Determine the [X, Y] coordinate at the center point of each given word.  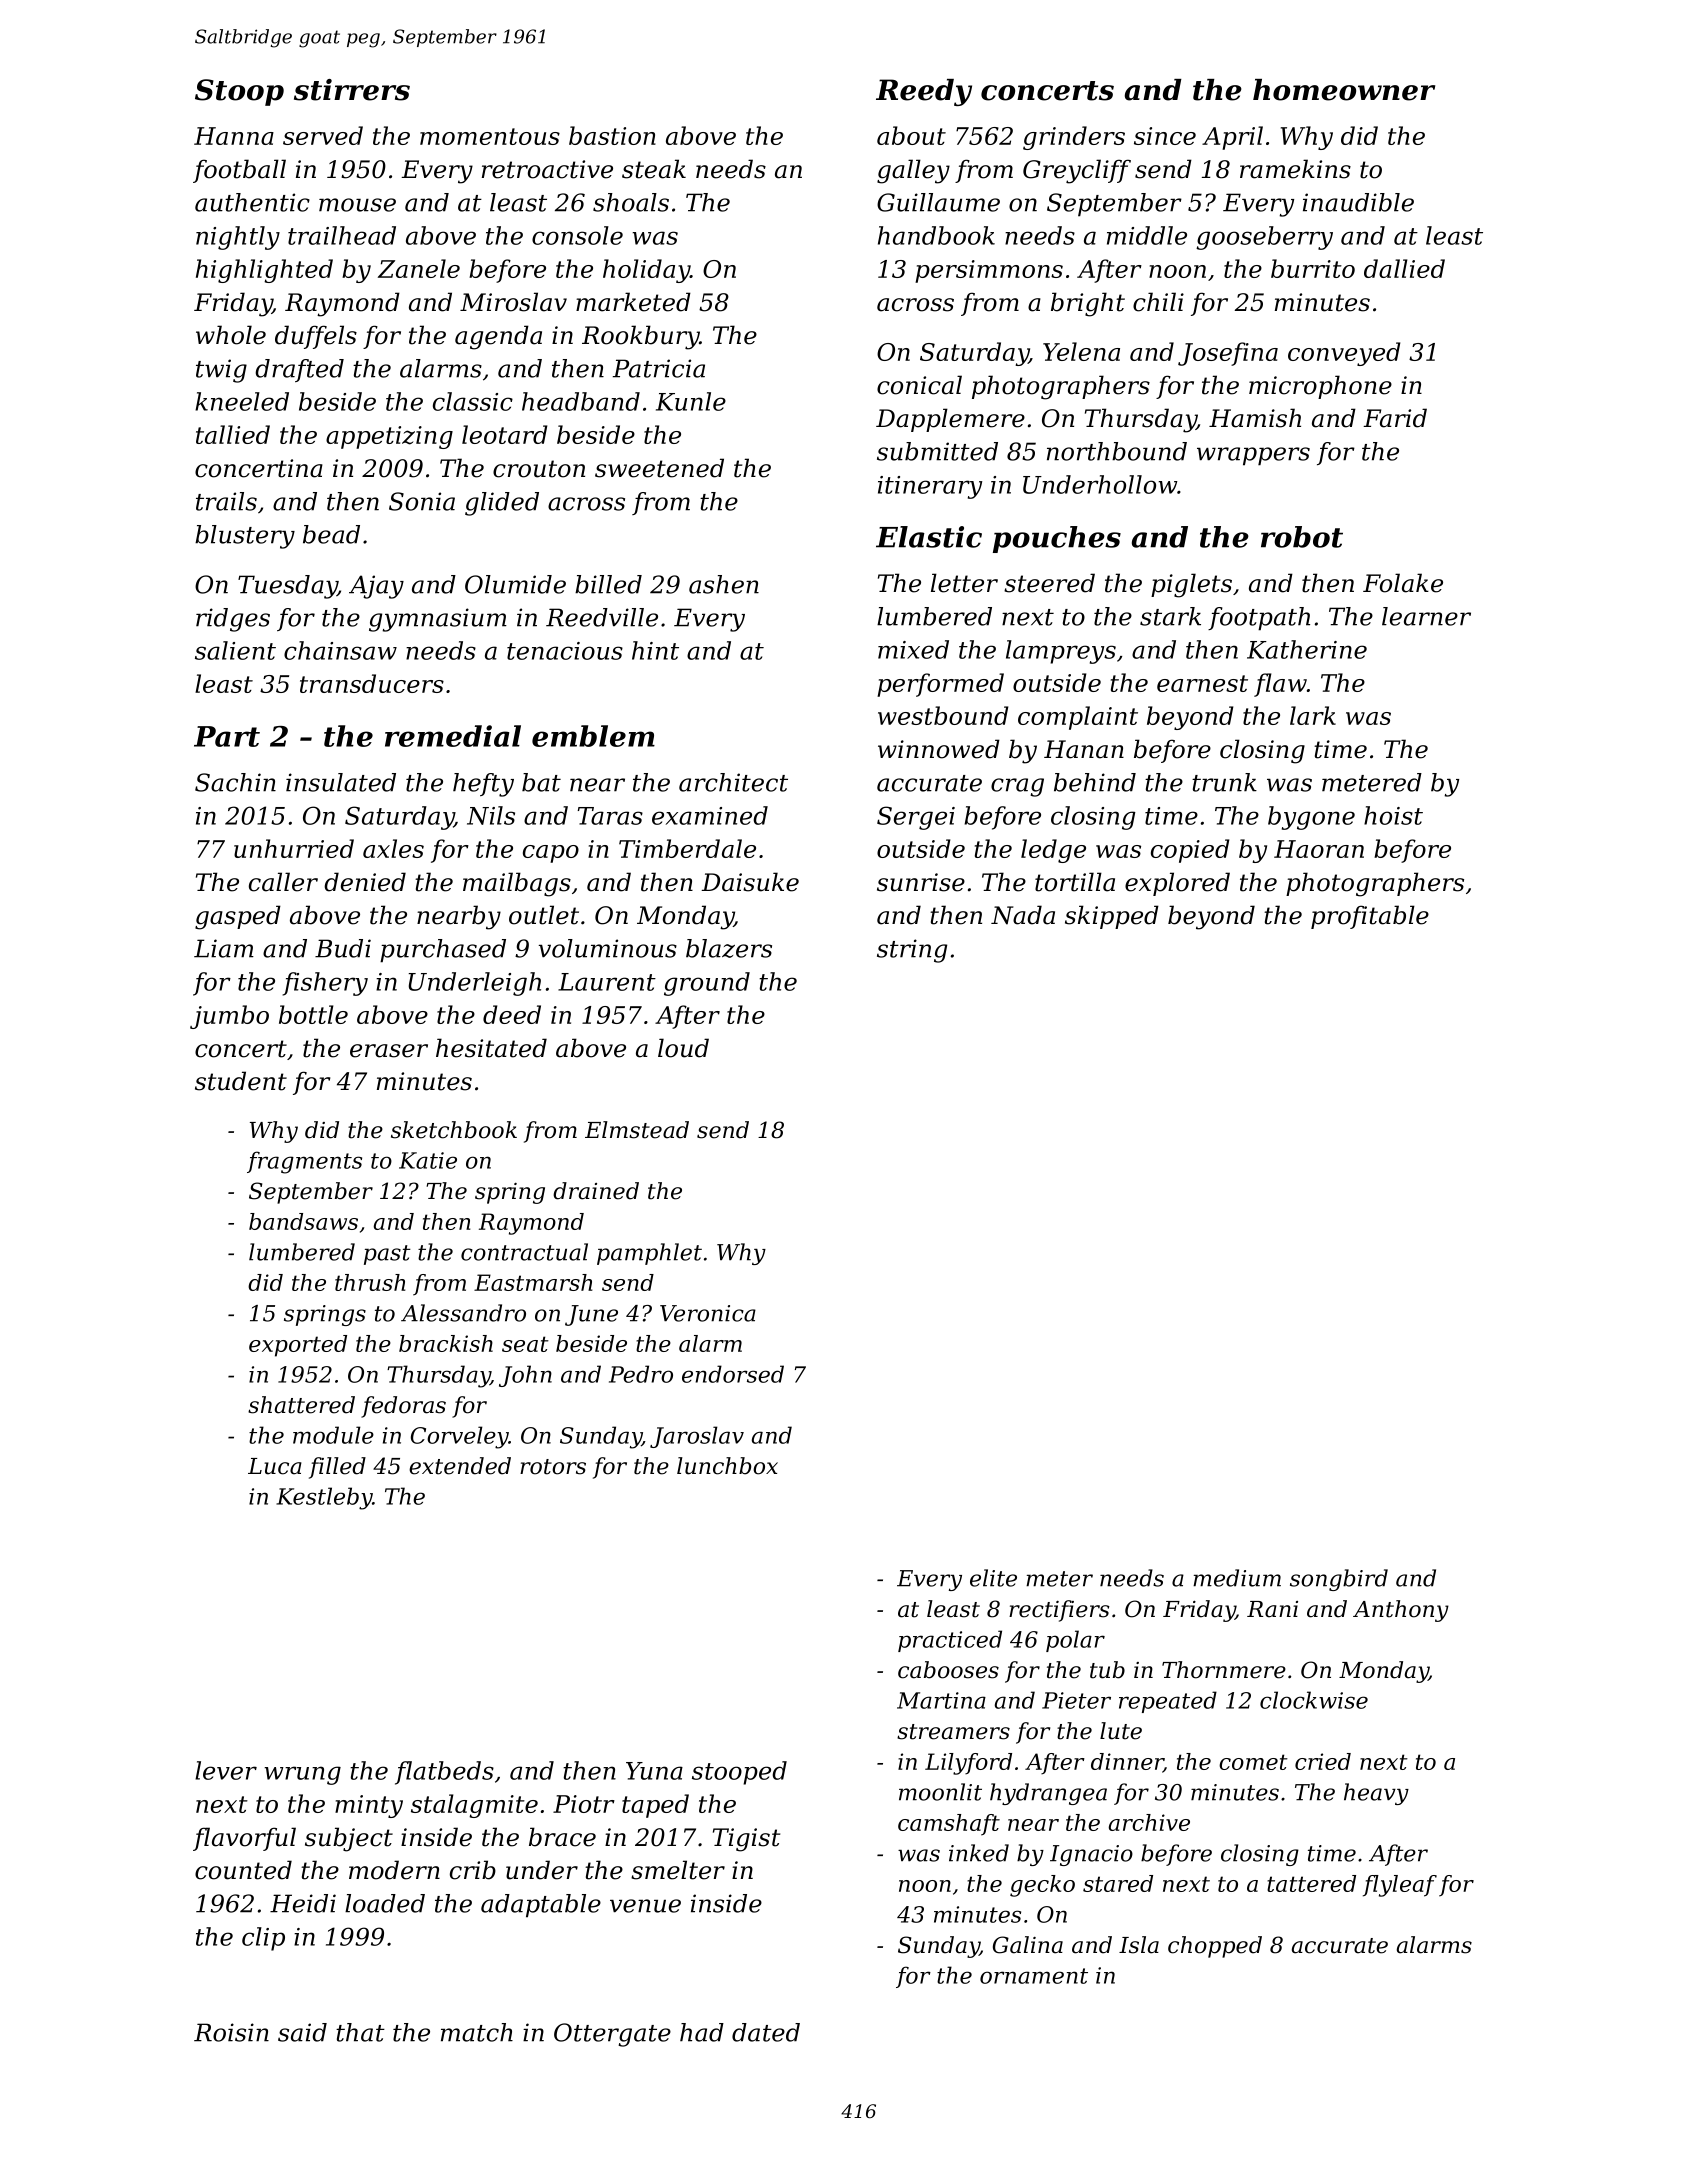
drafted [299, 370]
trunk [1224, 782]
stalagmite [474, 1806]
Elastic [929, 537]
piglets [1191, 585]
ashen [724, 584]
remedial [453, 736]
